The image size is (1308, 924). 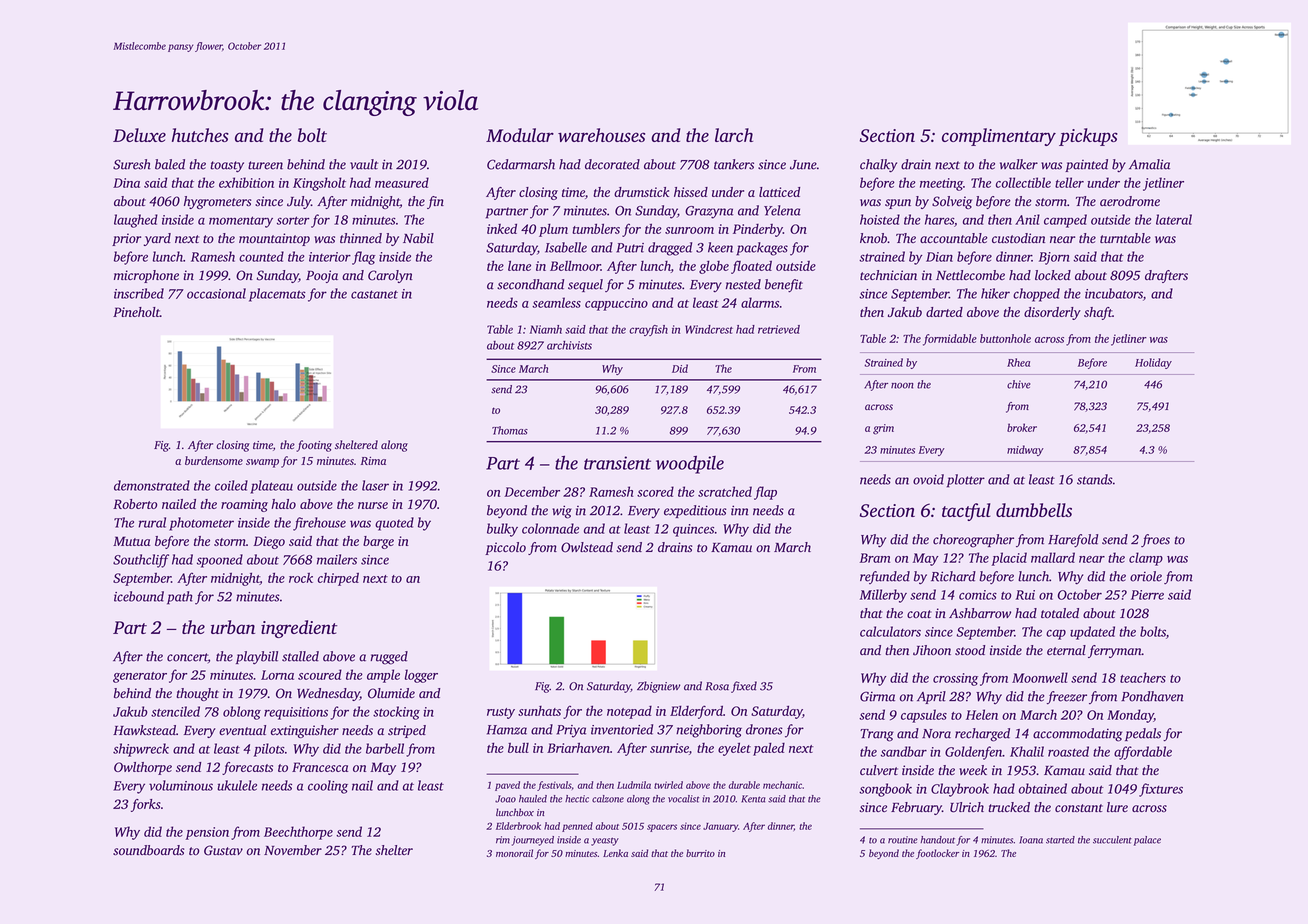 What do you see at coordinates (148, 850) in the page?
I see `soundboards` at bounding box center [148, 850].
